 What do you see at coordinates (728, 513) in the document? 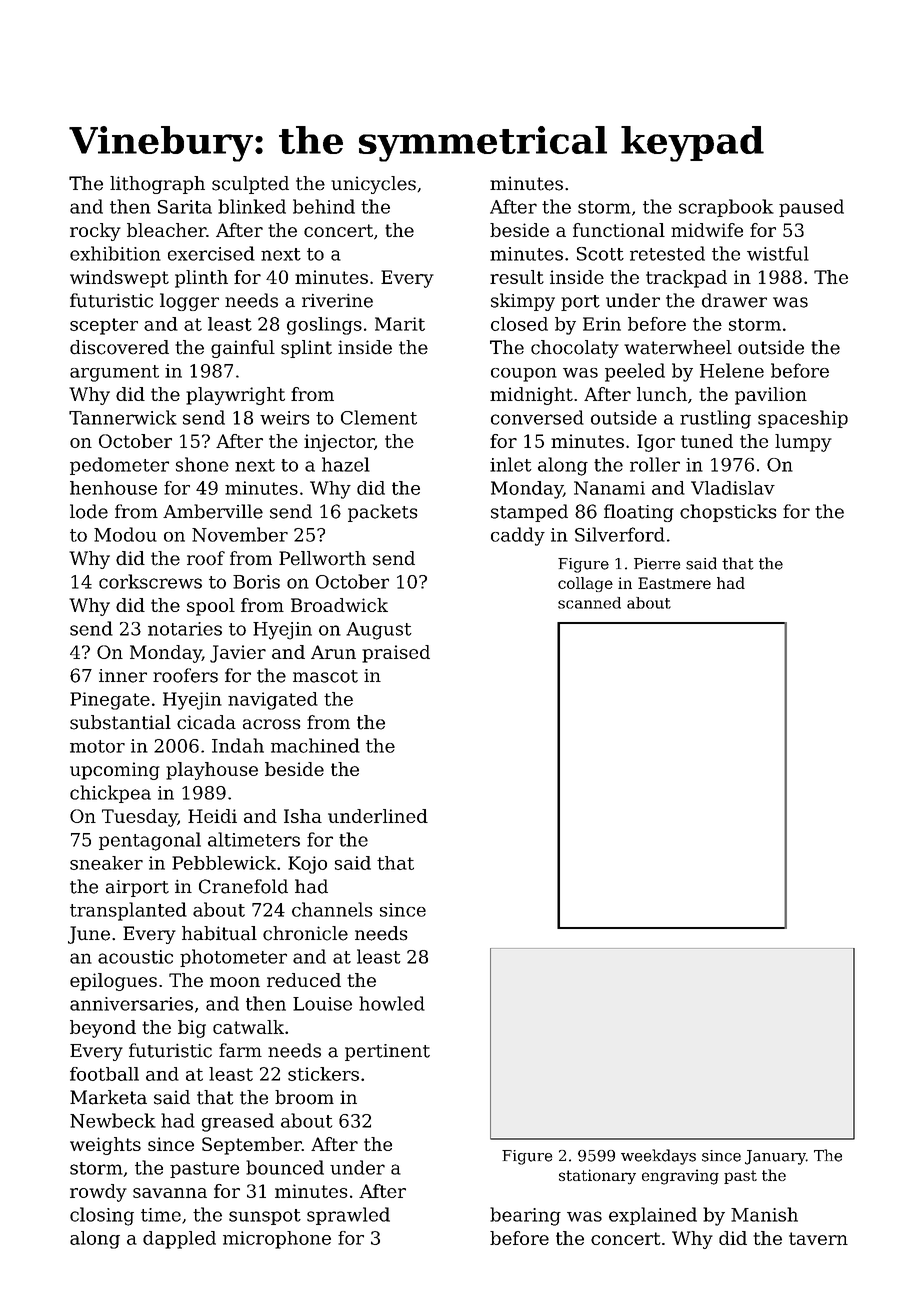
I see `chopsticks` at bounding box center [728, 513].
